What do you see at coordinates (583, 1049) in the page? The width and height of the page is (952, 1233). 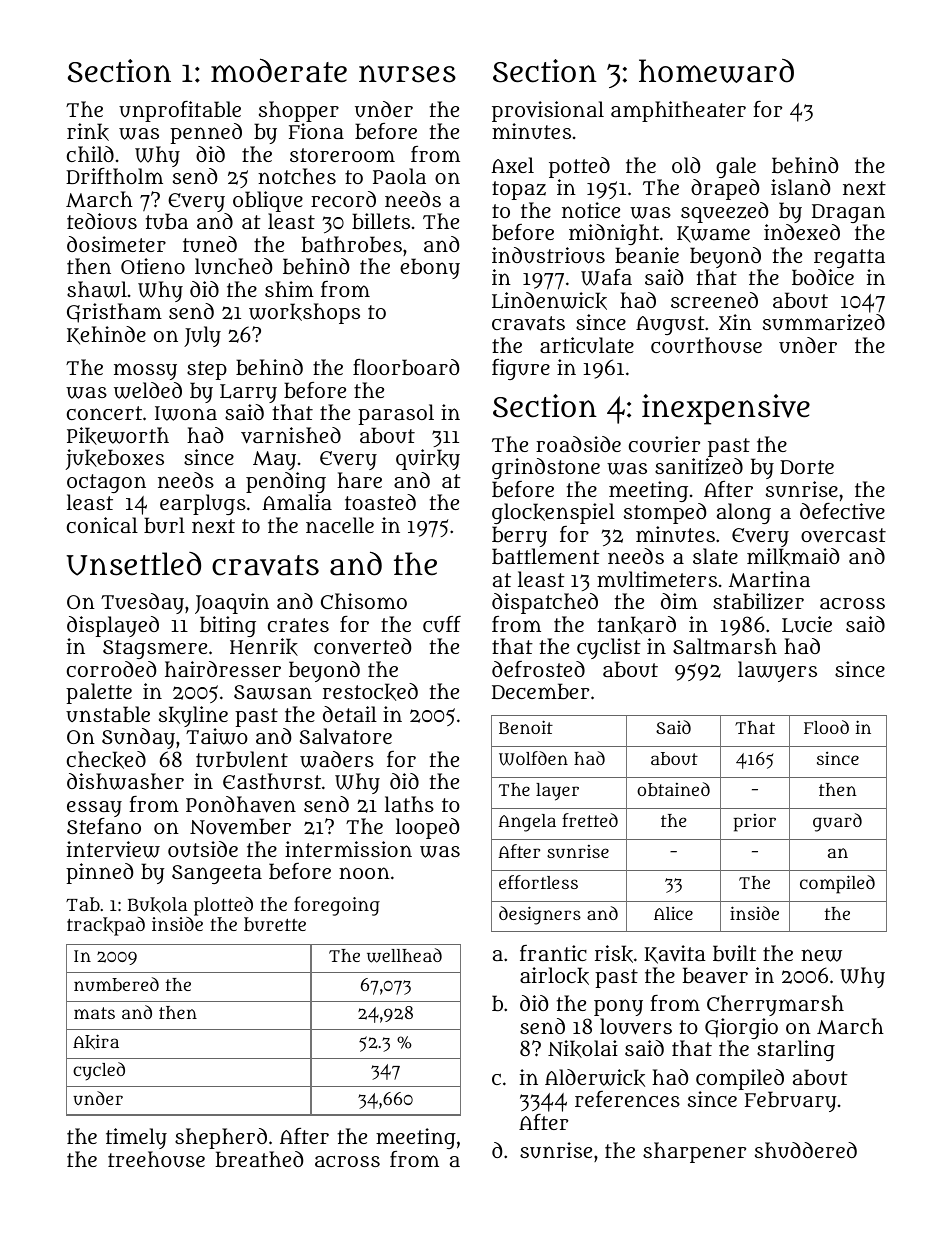 I see `Nikolai` at bounding box center [583, 1049].
